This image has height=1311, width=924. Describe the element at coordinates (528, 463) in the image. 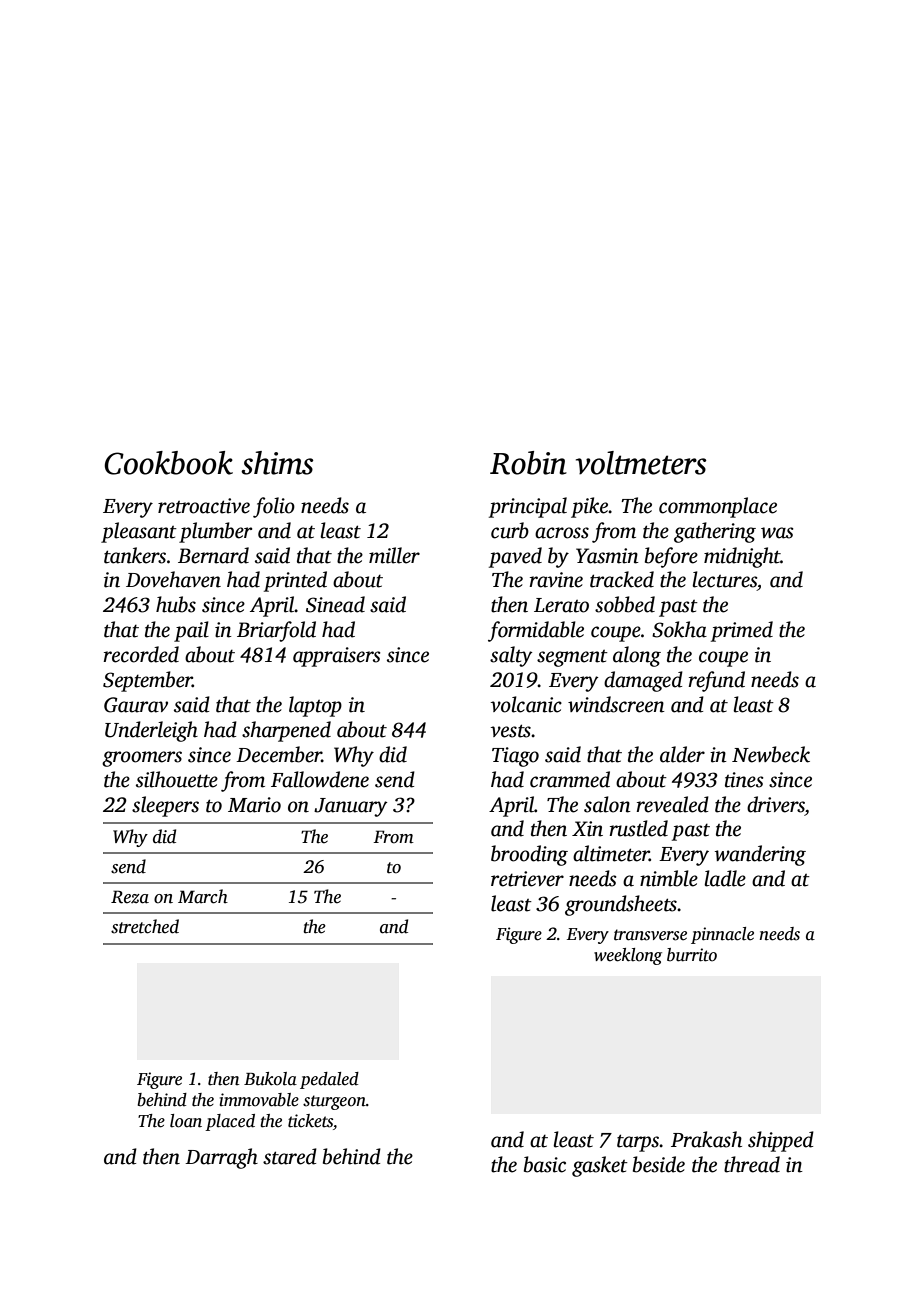

I see `Robin` at that location.
